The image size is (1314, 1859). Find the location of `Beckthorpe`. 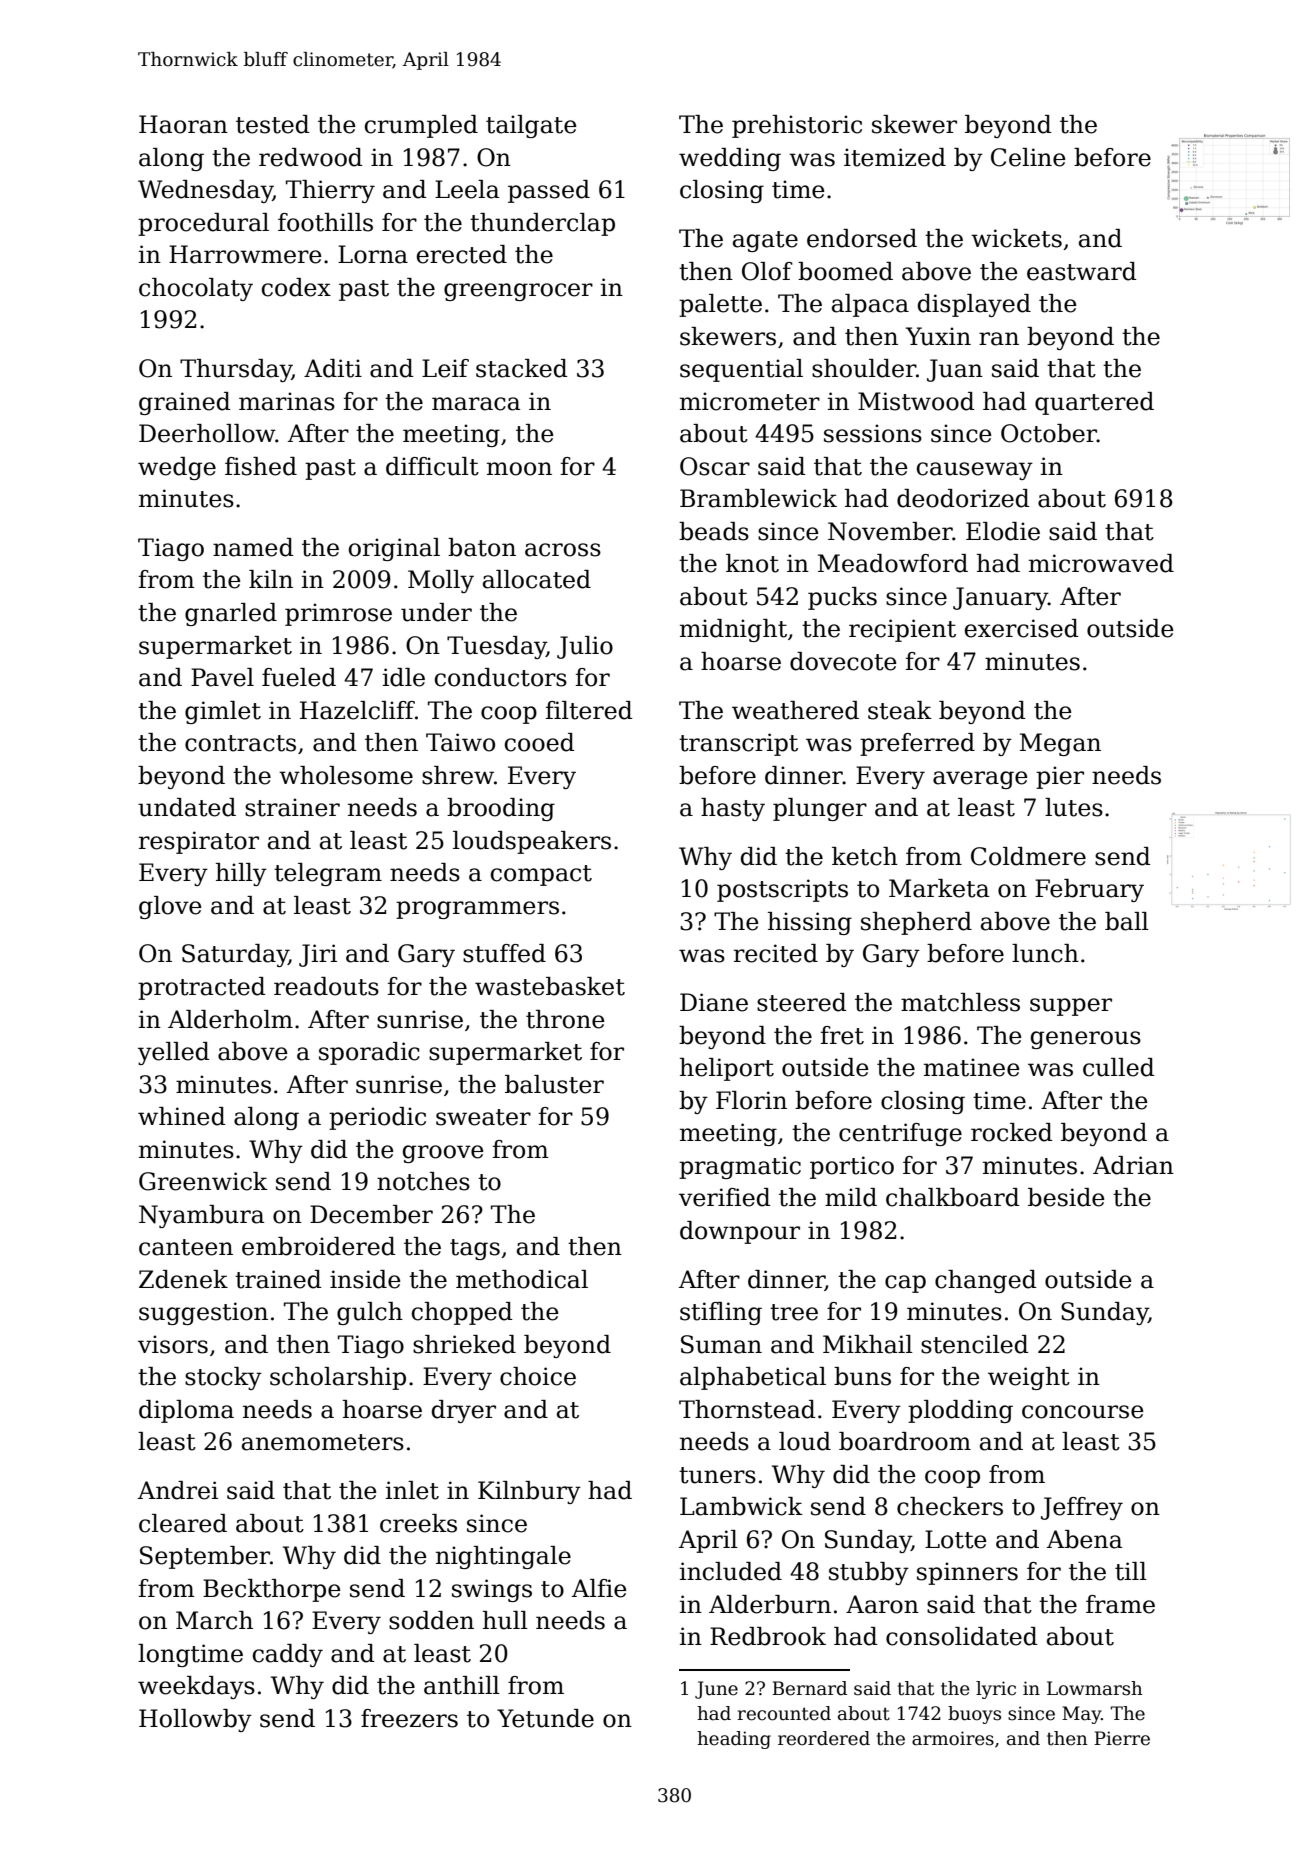

Beckthorpe is located at coordinates (272, 1590).
